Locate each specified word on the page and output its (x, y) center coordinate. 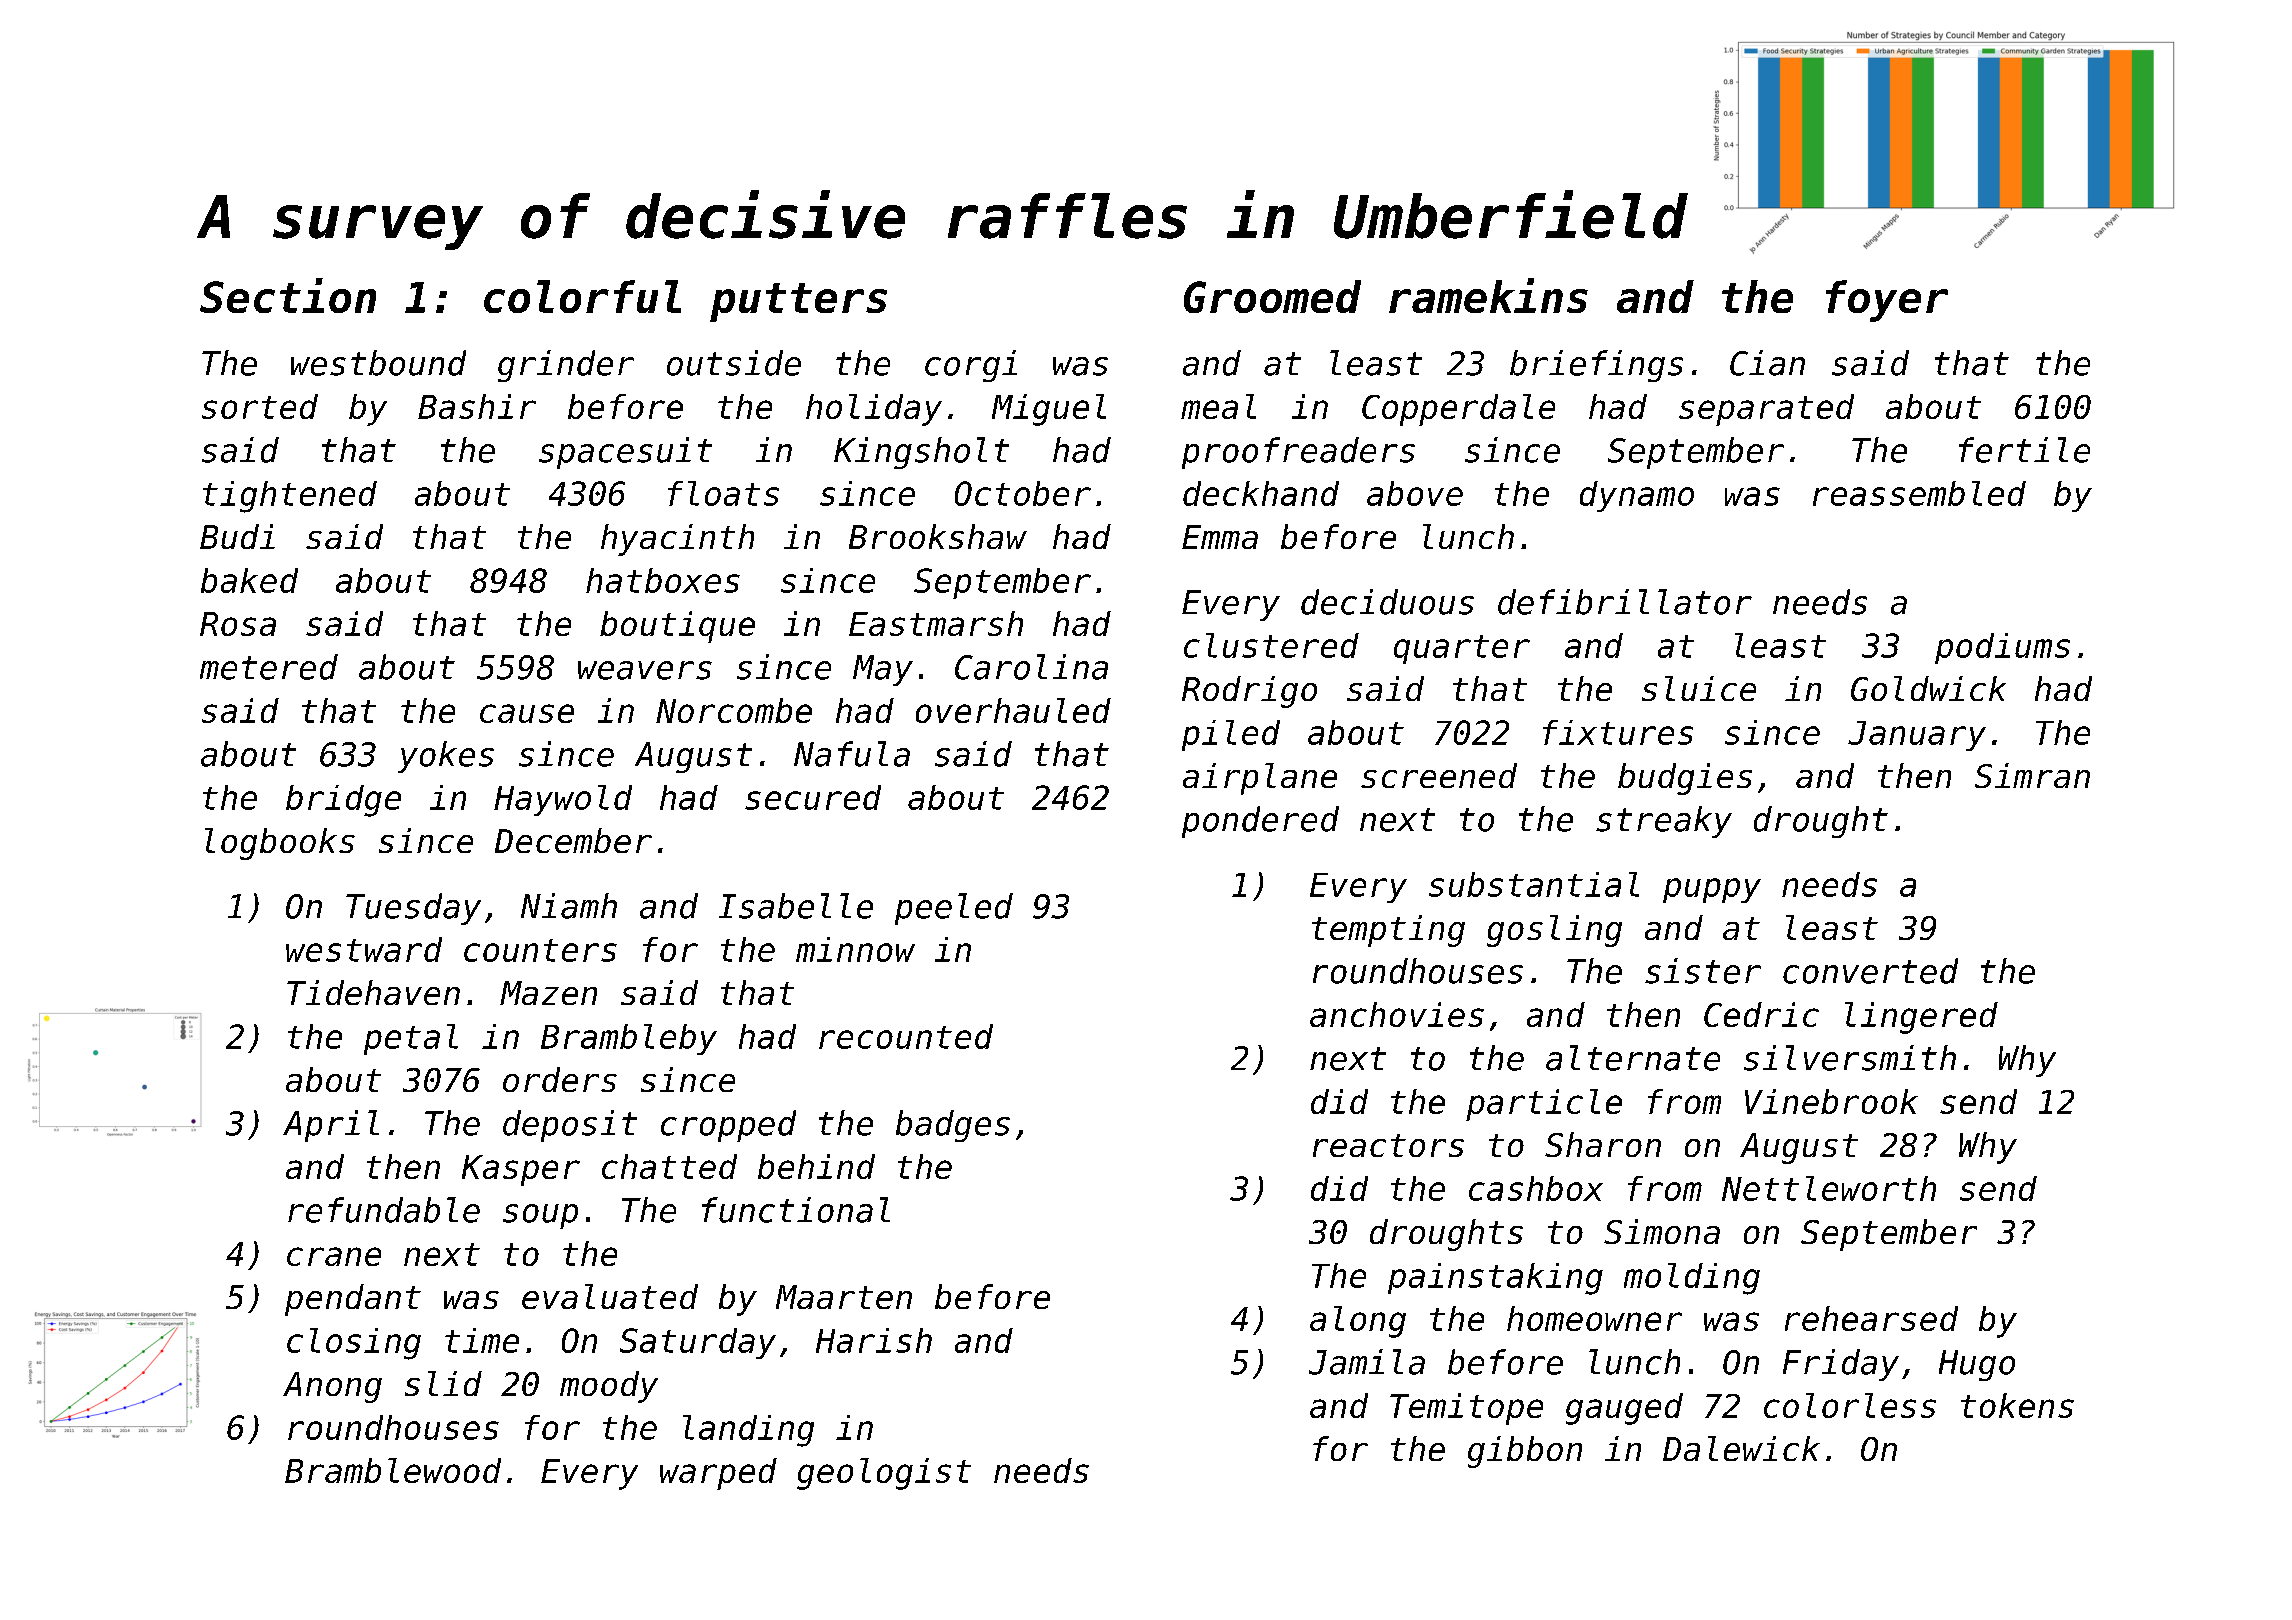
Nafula (852, 754)
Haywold (563, 800)
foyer (1887, 301)
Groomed (1272, 296)
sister (1703, 971)
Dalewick (1741, 1448)
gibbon (1525, 1452)
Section (288, 295)
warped (718, 1474)
